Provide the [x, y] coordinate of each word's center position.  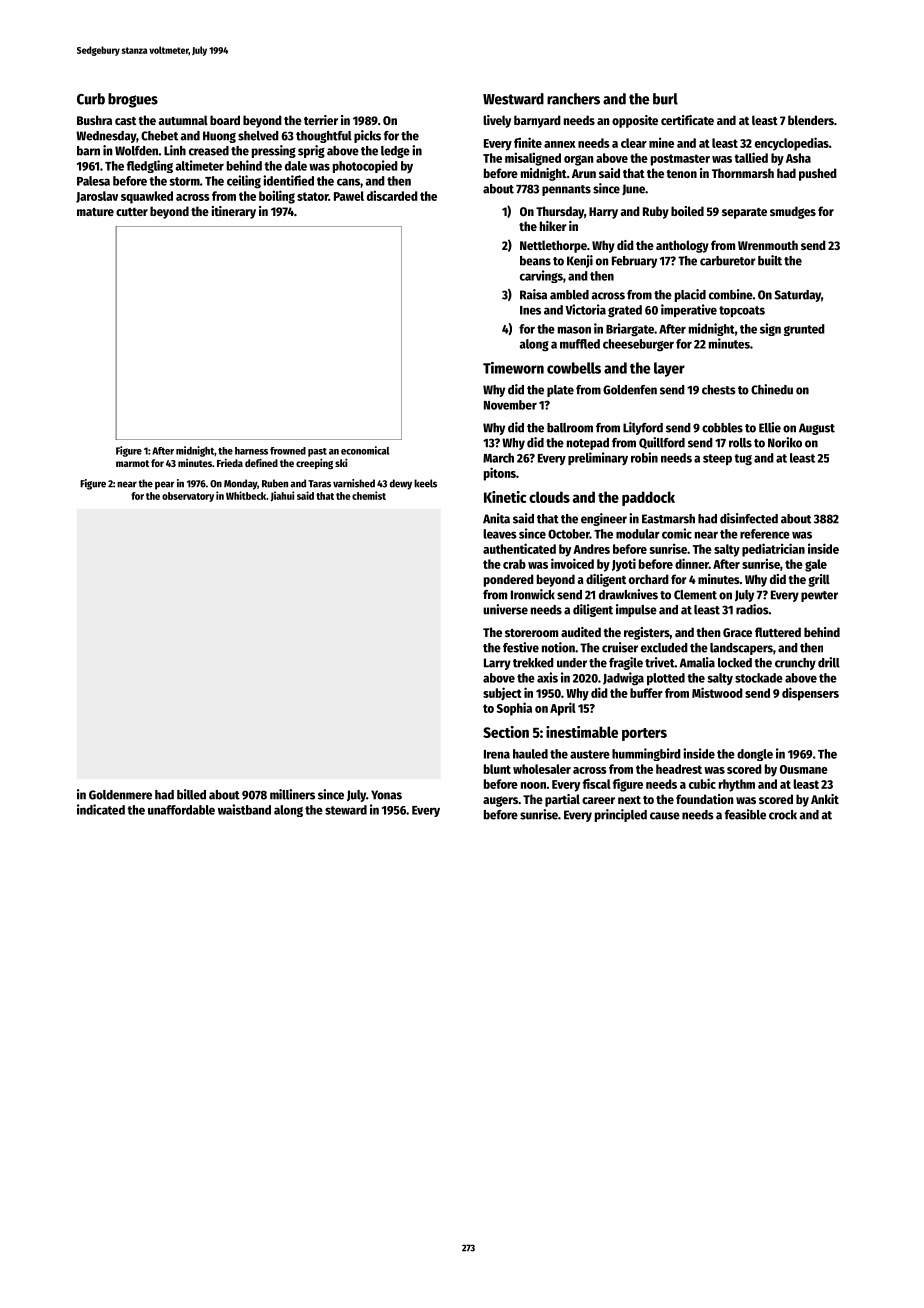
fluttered [778, 632]
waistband [244, 809]
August [817, 429]
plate [560, 391]
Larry [497, 664]
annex [560, 144]
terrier [321, 120]
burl [665, 99]
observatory [188, 497]
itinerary [234, 212]
